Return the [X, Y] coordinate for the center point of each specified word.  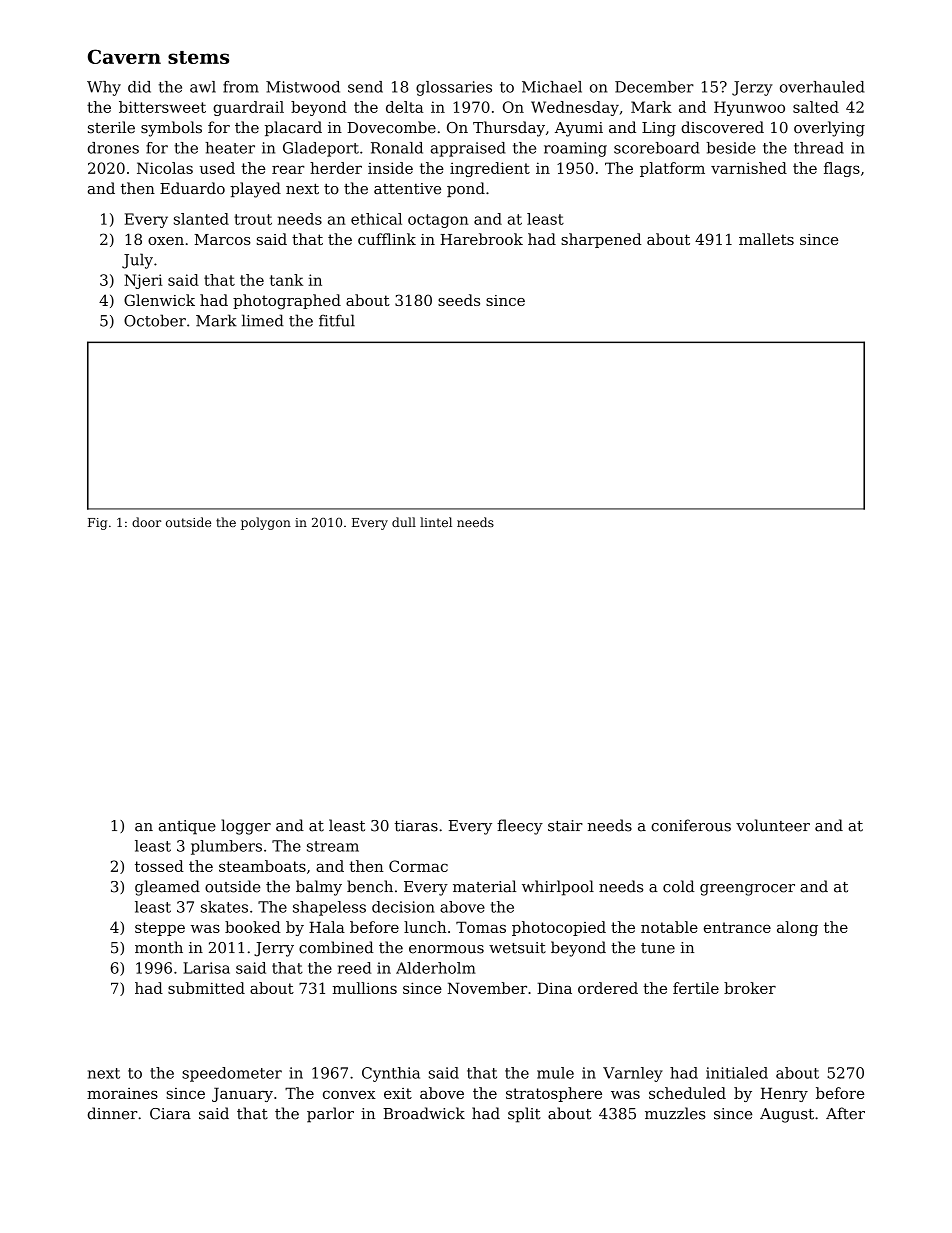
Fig [97, 524]
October [155, 320]
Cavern [124, 56]
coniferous [691, 825]
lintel [436, 522]
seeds [459, 300]
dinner [113, 1113]
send [365, 87]
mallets [766, 239]
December [654, 87]
